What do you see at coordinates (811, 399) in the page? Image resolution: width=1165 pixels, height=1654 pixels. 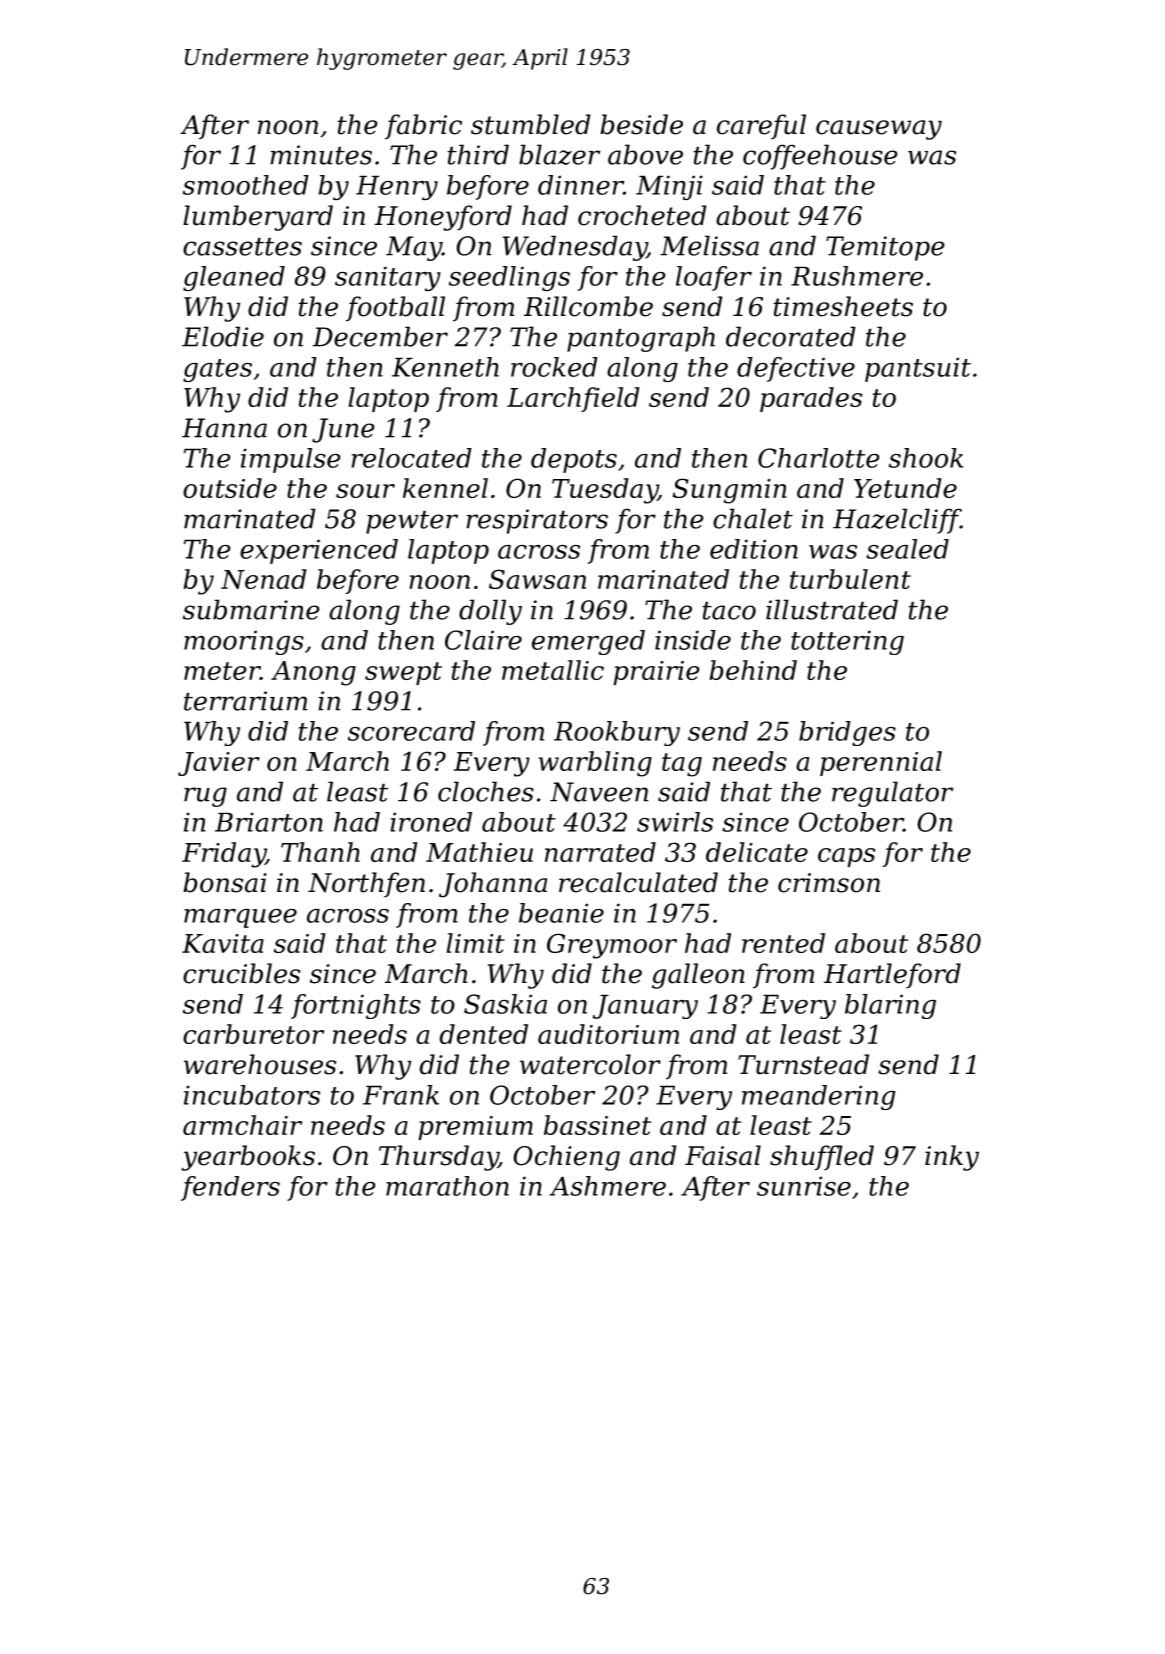 I see `parades` at bounding box center [811, 399].
